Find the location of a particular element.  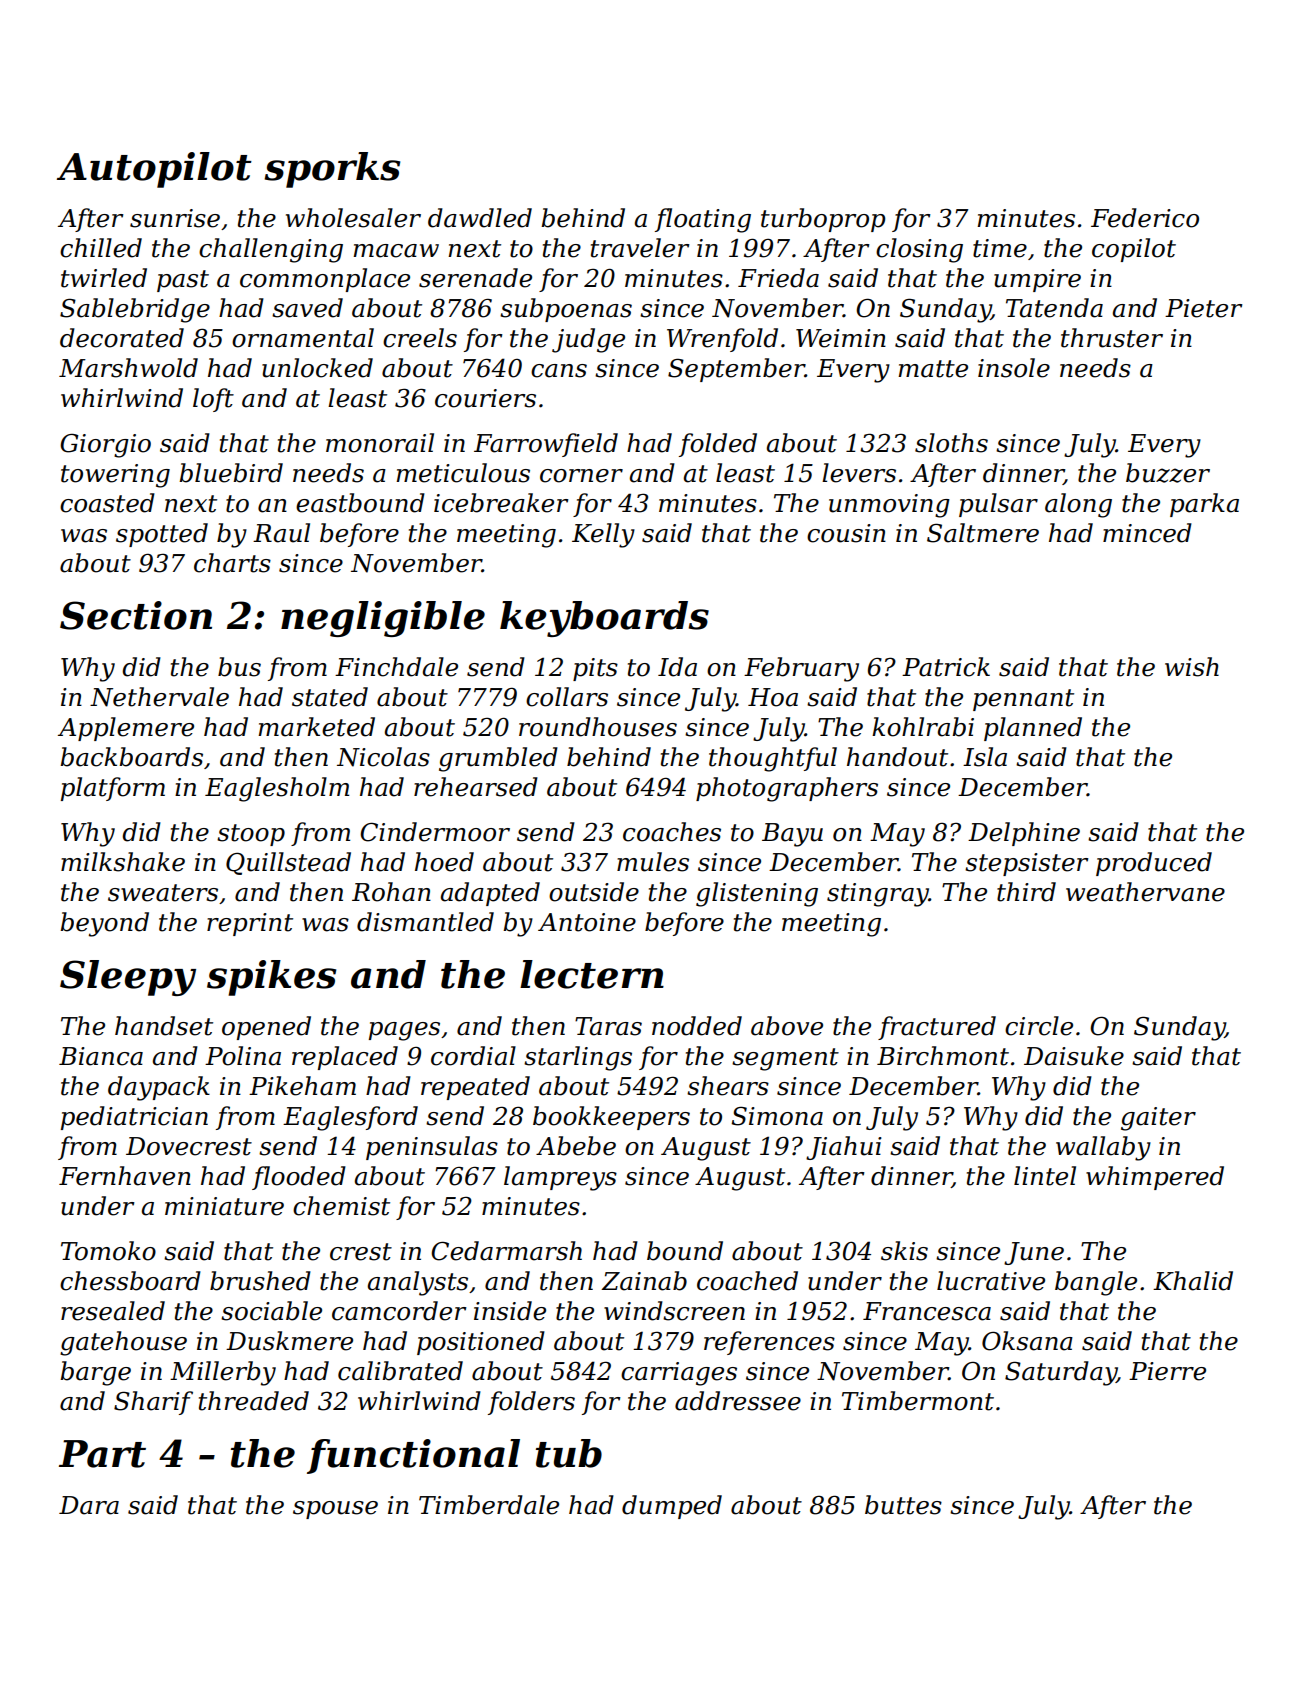

handset is located at coordinates (164, 1026).
